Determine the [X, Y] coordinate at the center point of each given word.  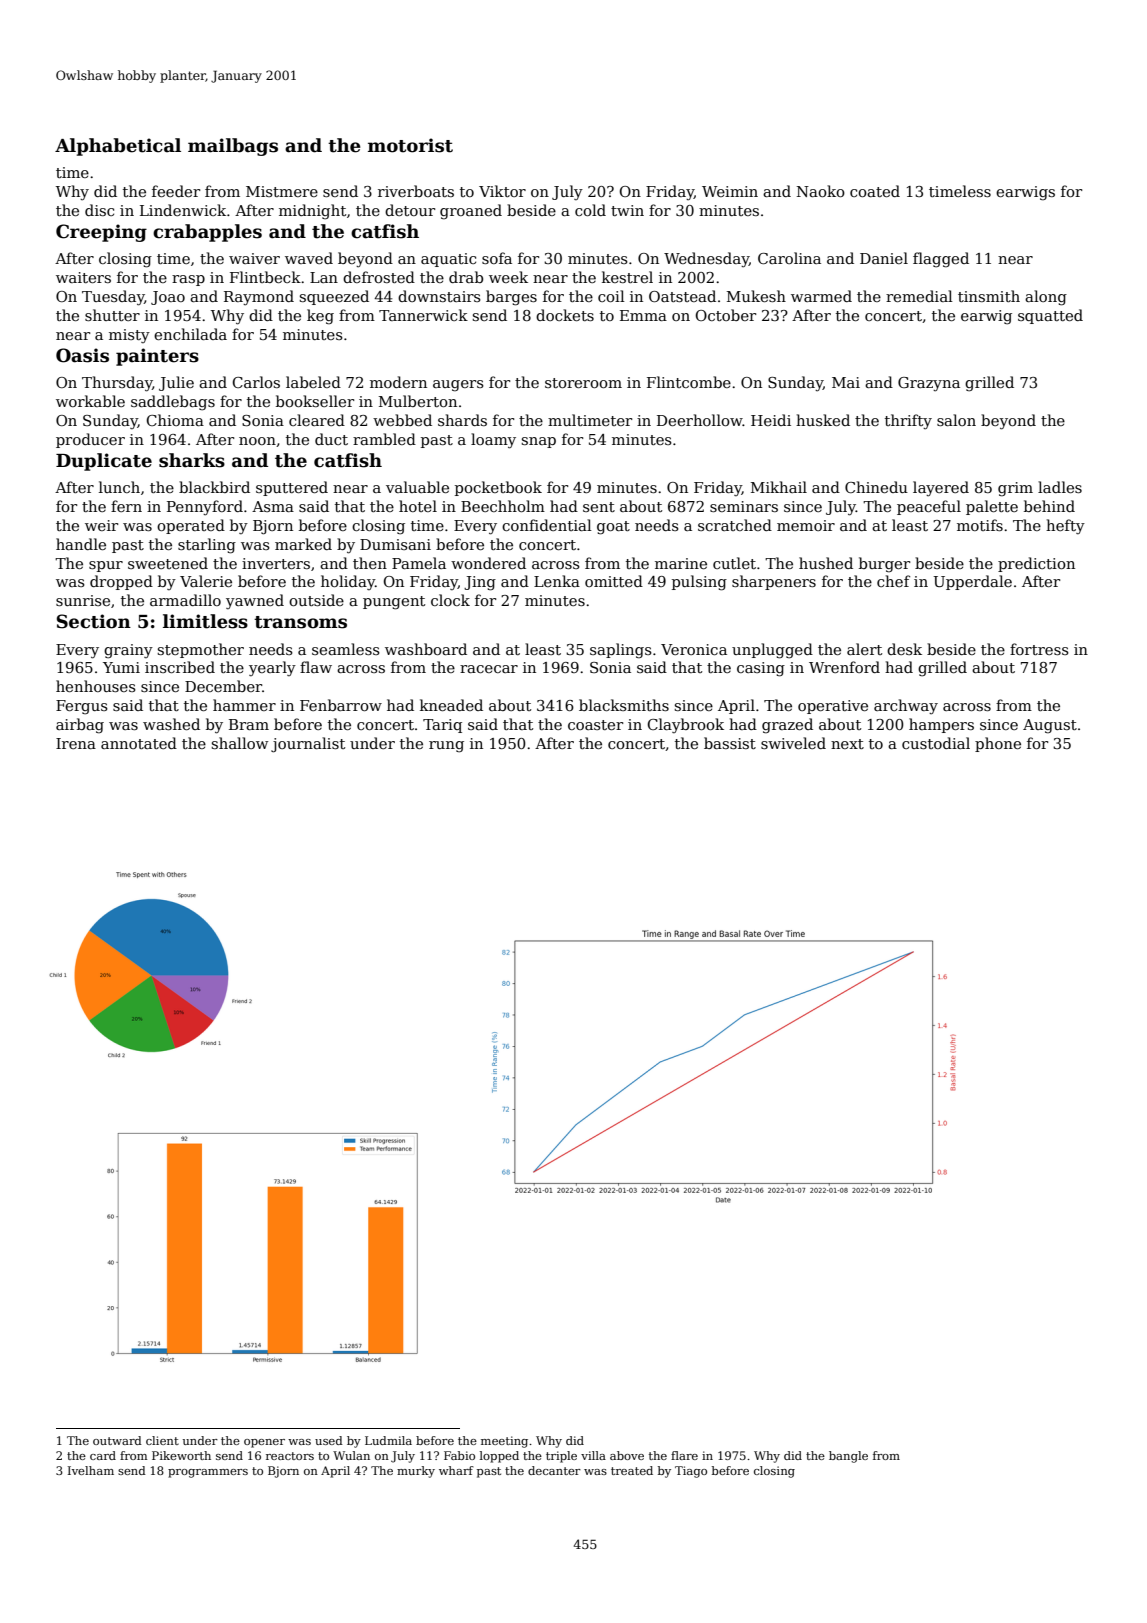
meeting [504, 1442]
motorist [410, 145]
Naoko [821, 191]
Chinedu [876, 487]
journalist [308, 745]
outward [117, 1440]
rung [446, 747]
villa [593, 1455]
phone [998, 744]
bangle [848, 1457]
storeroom [583, 383]
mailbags [233, 147]
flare [684, 1455]
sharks [192, 460]
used [329, 1440]
